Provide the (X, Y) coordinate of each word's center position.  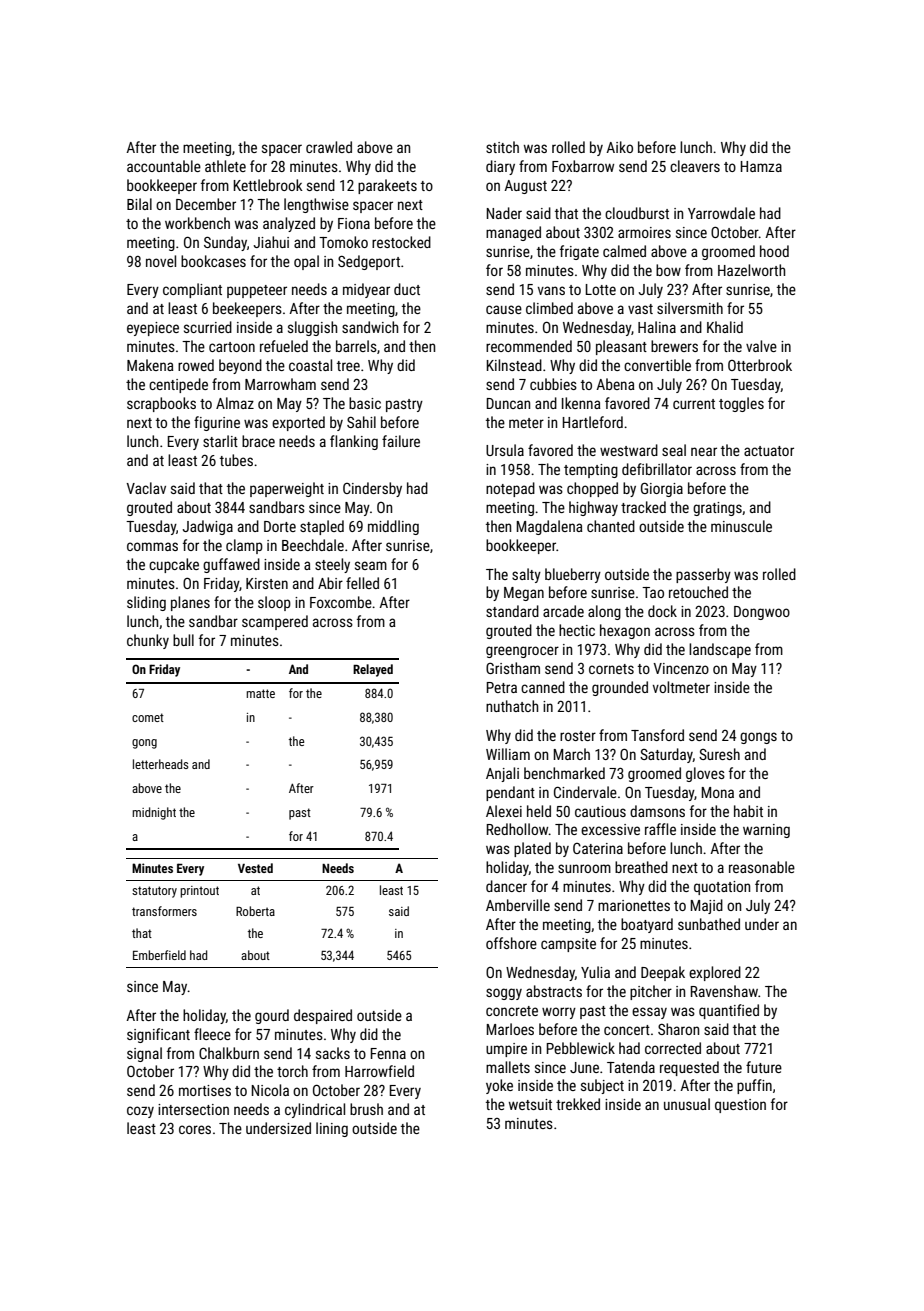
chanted (611, 526)
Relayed (373, 670)
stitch (502, 147)
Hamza (761, 166)
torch (292, 1071)
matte (260, 693)
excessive (610, 829)
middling (393, 527)
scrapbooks (161, 404)
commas (152, 546)
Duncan (508, 403)
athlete (225, 166)
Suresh (719, 754)
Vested (255, 868)
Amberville (518, 905)
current (694, 404)
